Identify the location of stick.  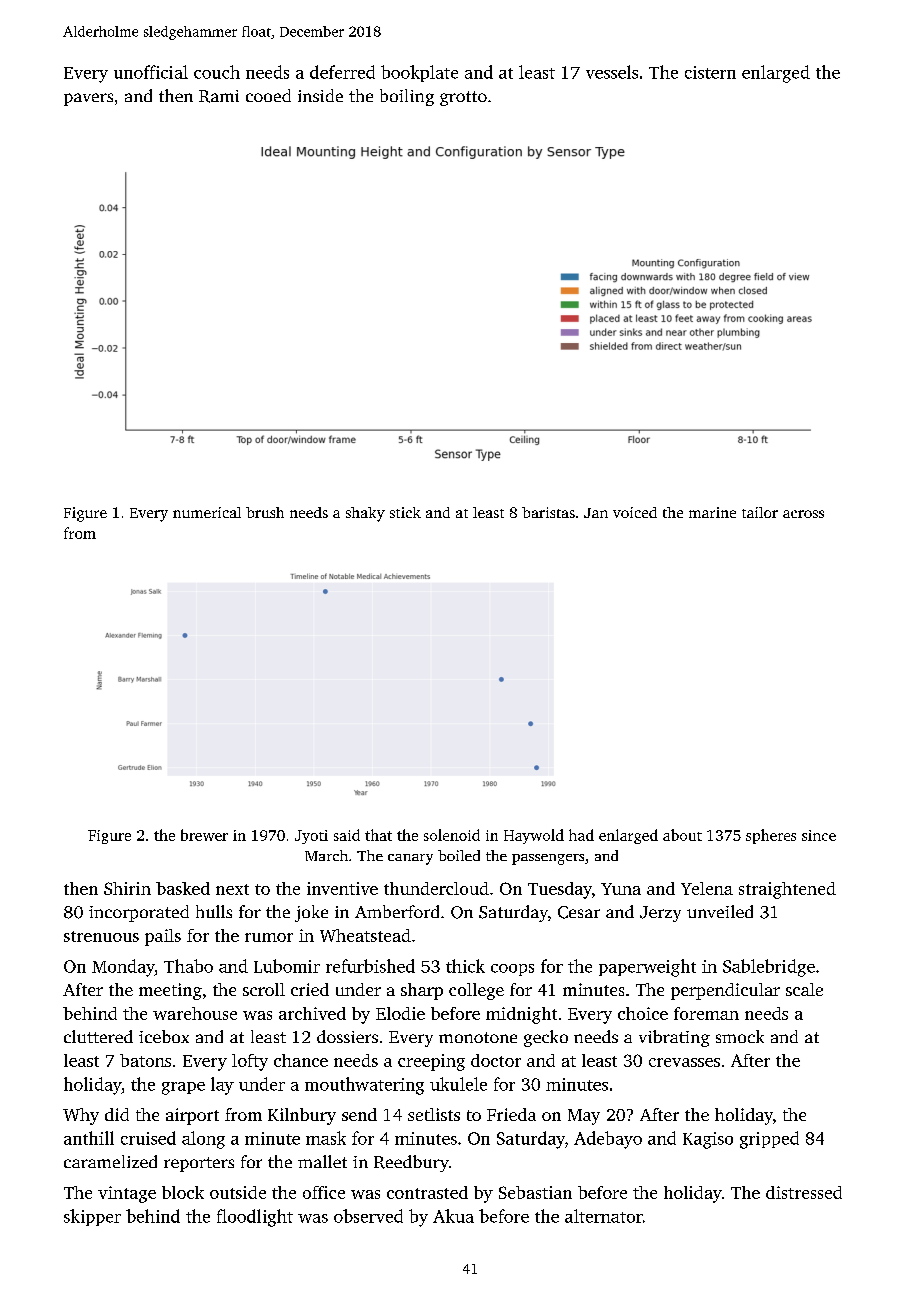
(405, 512).
